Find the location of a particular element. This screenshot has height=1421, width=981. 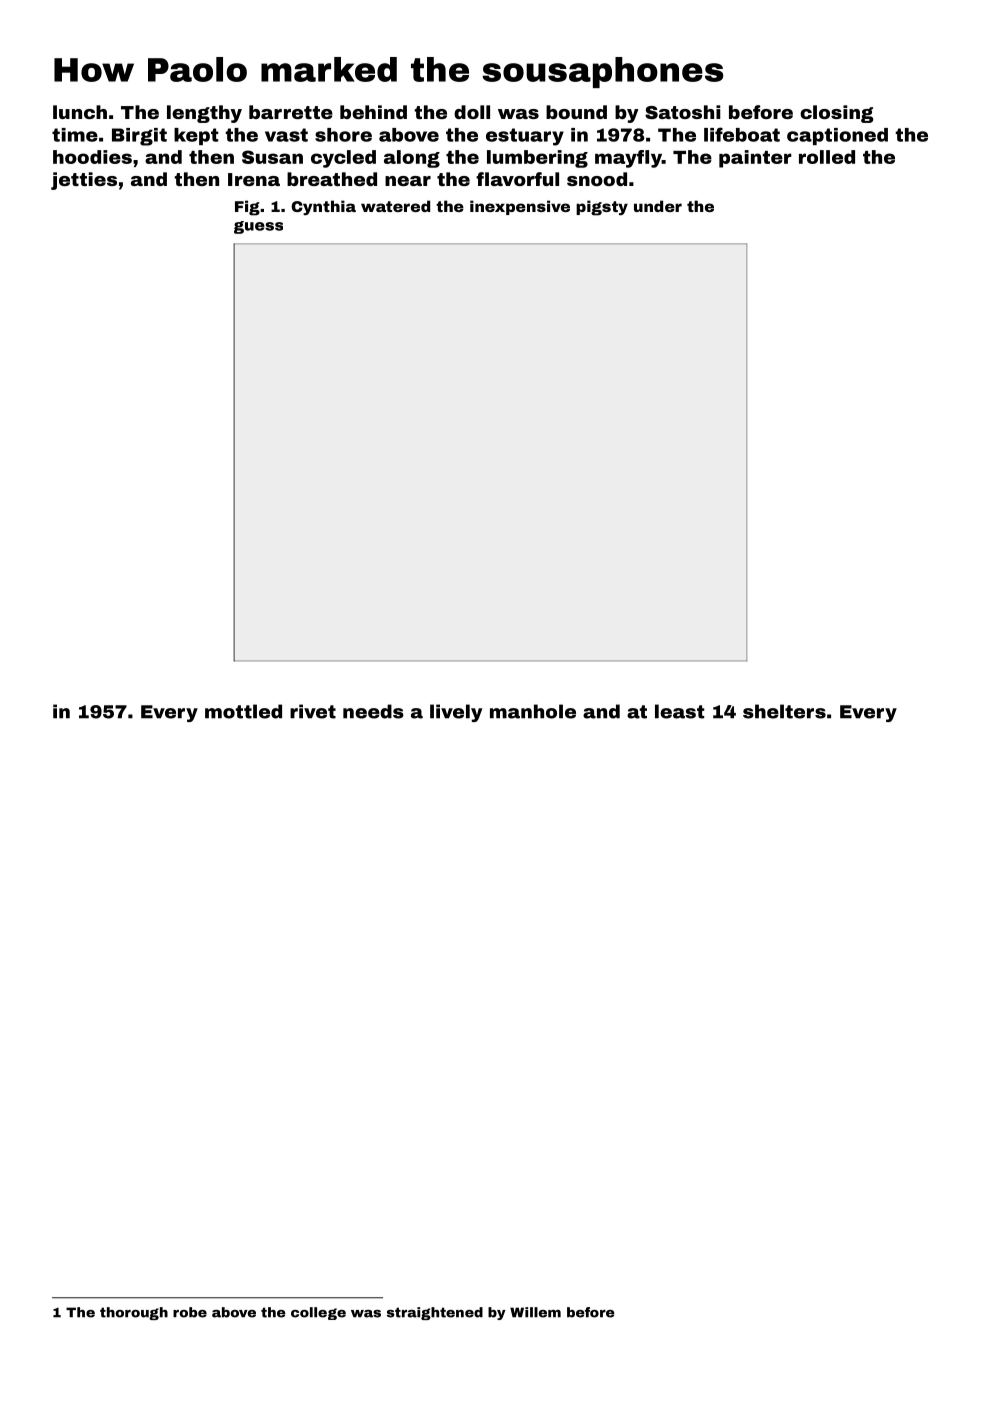

bound is located at coordinates (576, 112).
